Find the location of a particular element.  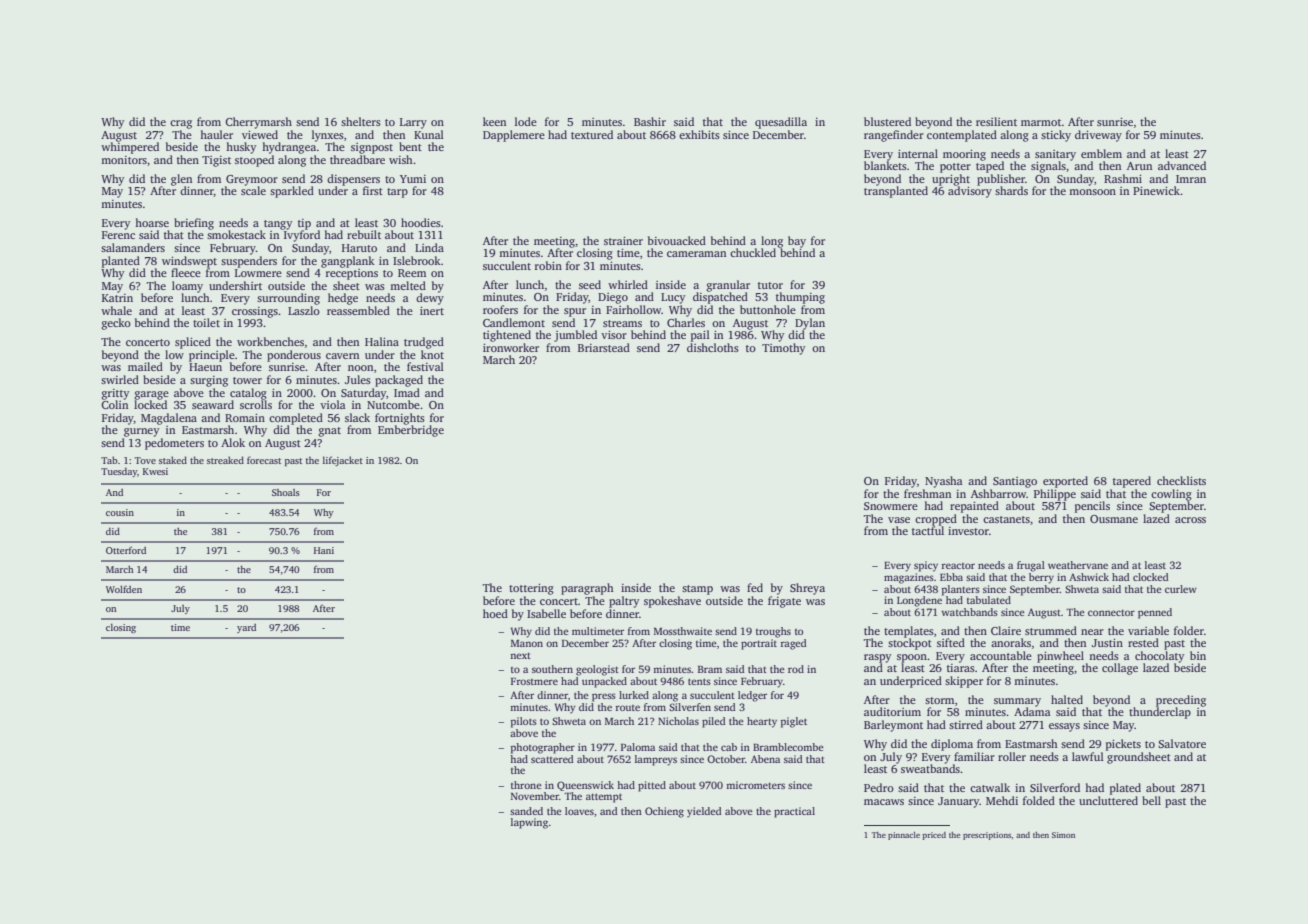

Silverford is located at coordinates (1055, 787).
